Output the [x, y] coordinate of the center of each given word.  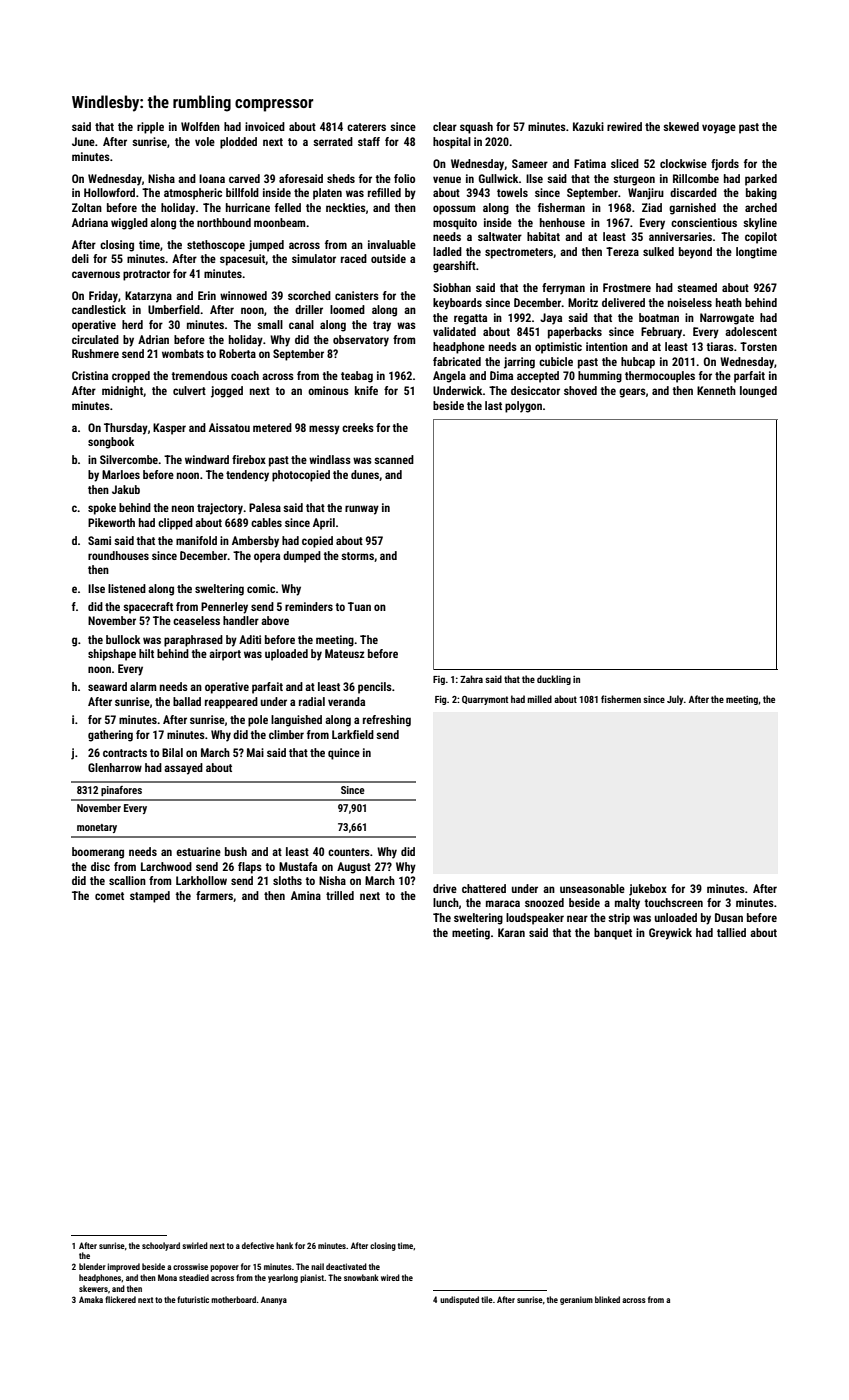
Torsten [758, 346]
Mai [255, 752]
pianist [312, 1278]
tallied [731, 932]
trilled [340, 895]
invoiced [265, 126]
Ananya [274, 1300]
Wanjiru [646, 194]
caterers [366, 127]
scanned [394, 459]
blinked [607, 1299]
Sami [99, 540]
